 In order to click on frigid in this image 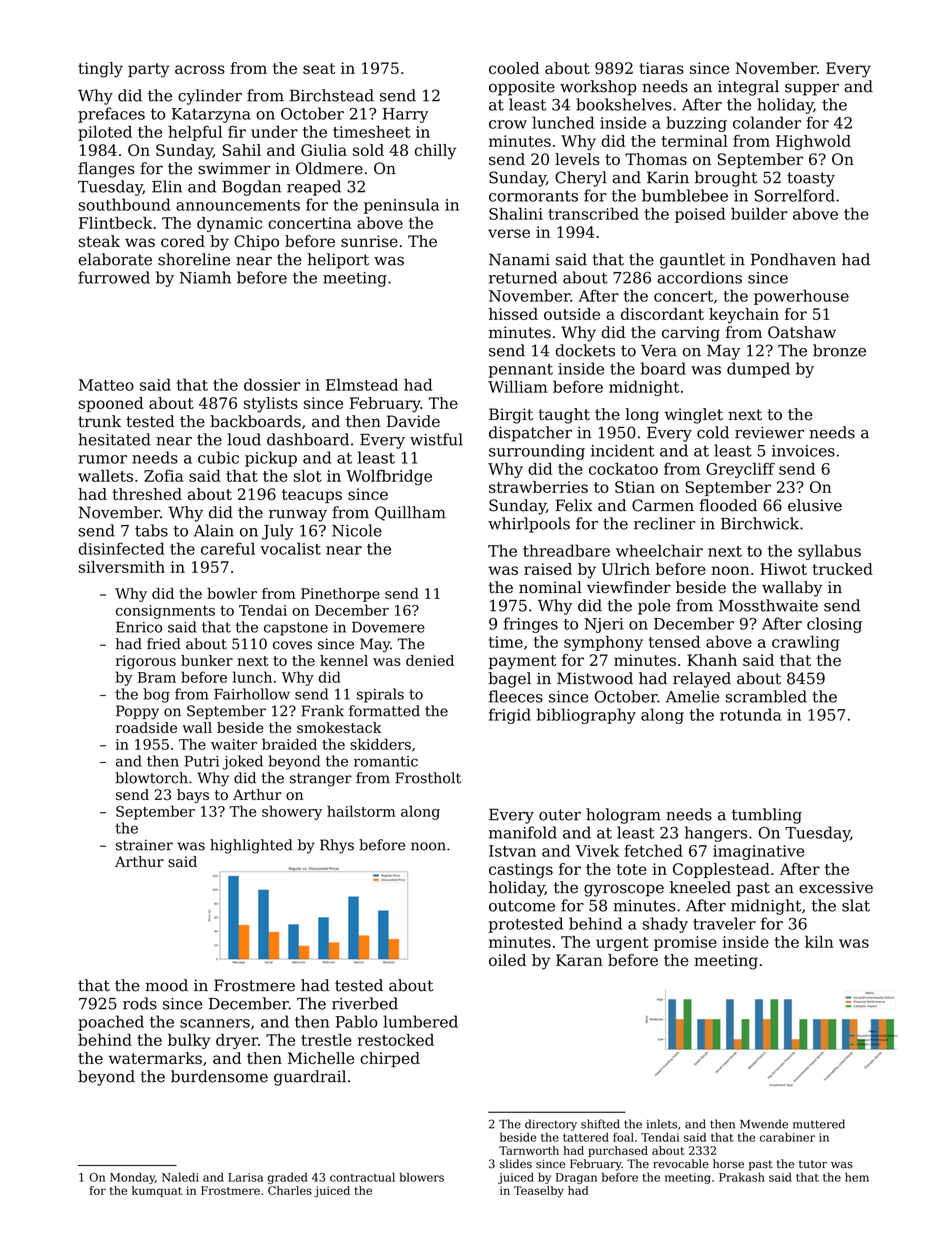, I will do `click(510, 716)`.
